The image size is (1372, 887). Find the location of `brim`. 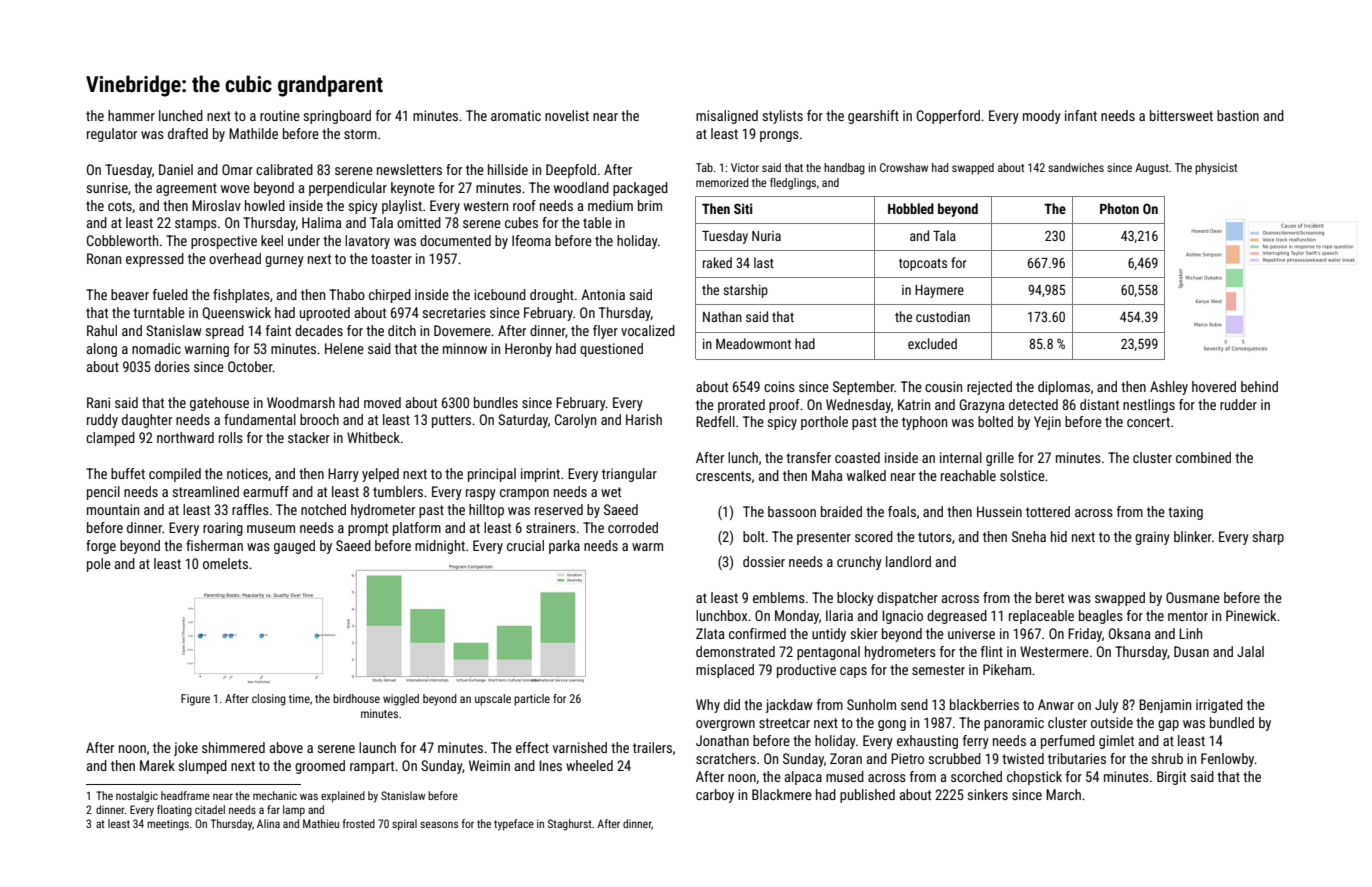

brim is located at coordinates (650, 205).
